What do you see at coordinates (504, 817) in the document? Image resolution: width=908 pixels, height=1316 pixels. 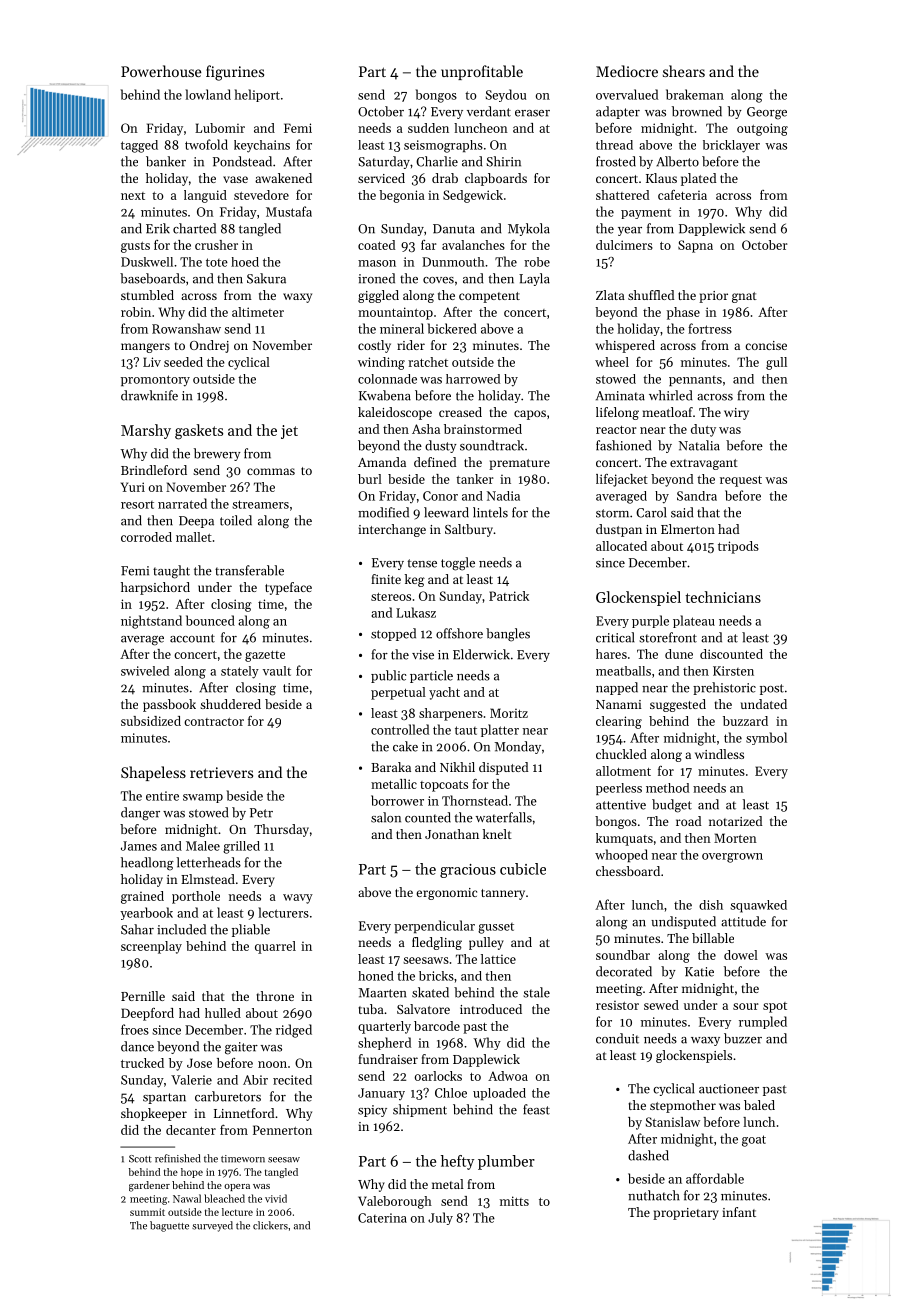 I see `waterfalls` at bounding box center [504, 817].
